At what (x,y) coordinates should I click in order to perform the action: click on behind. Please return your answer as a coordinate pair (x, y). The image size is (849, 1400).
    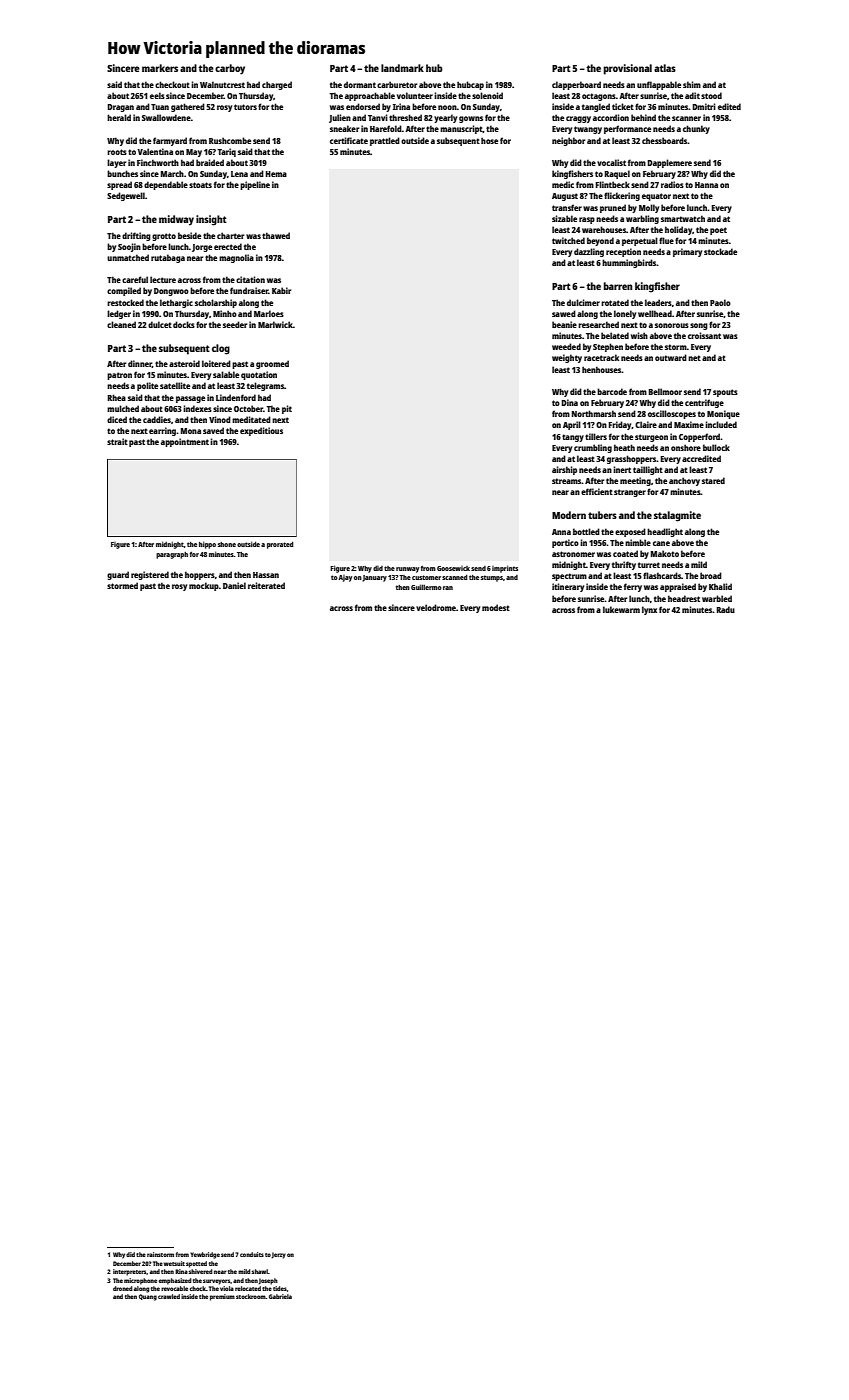
    Looking at the image, I should click on (643, 117).
